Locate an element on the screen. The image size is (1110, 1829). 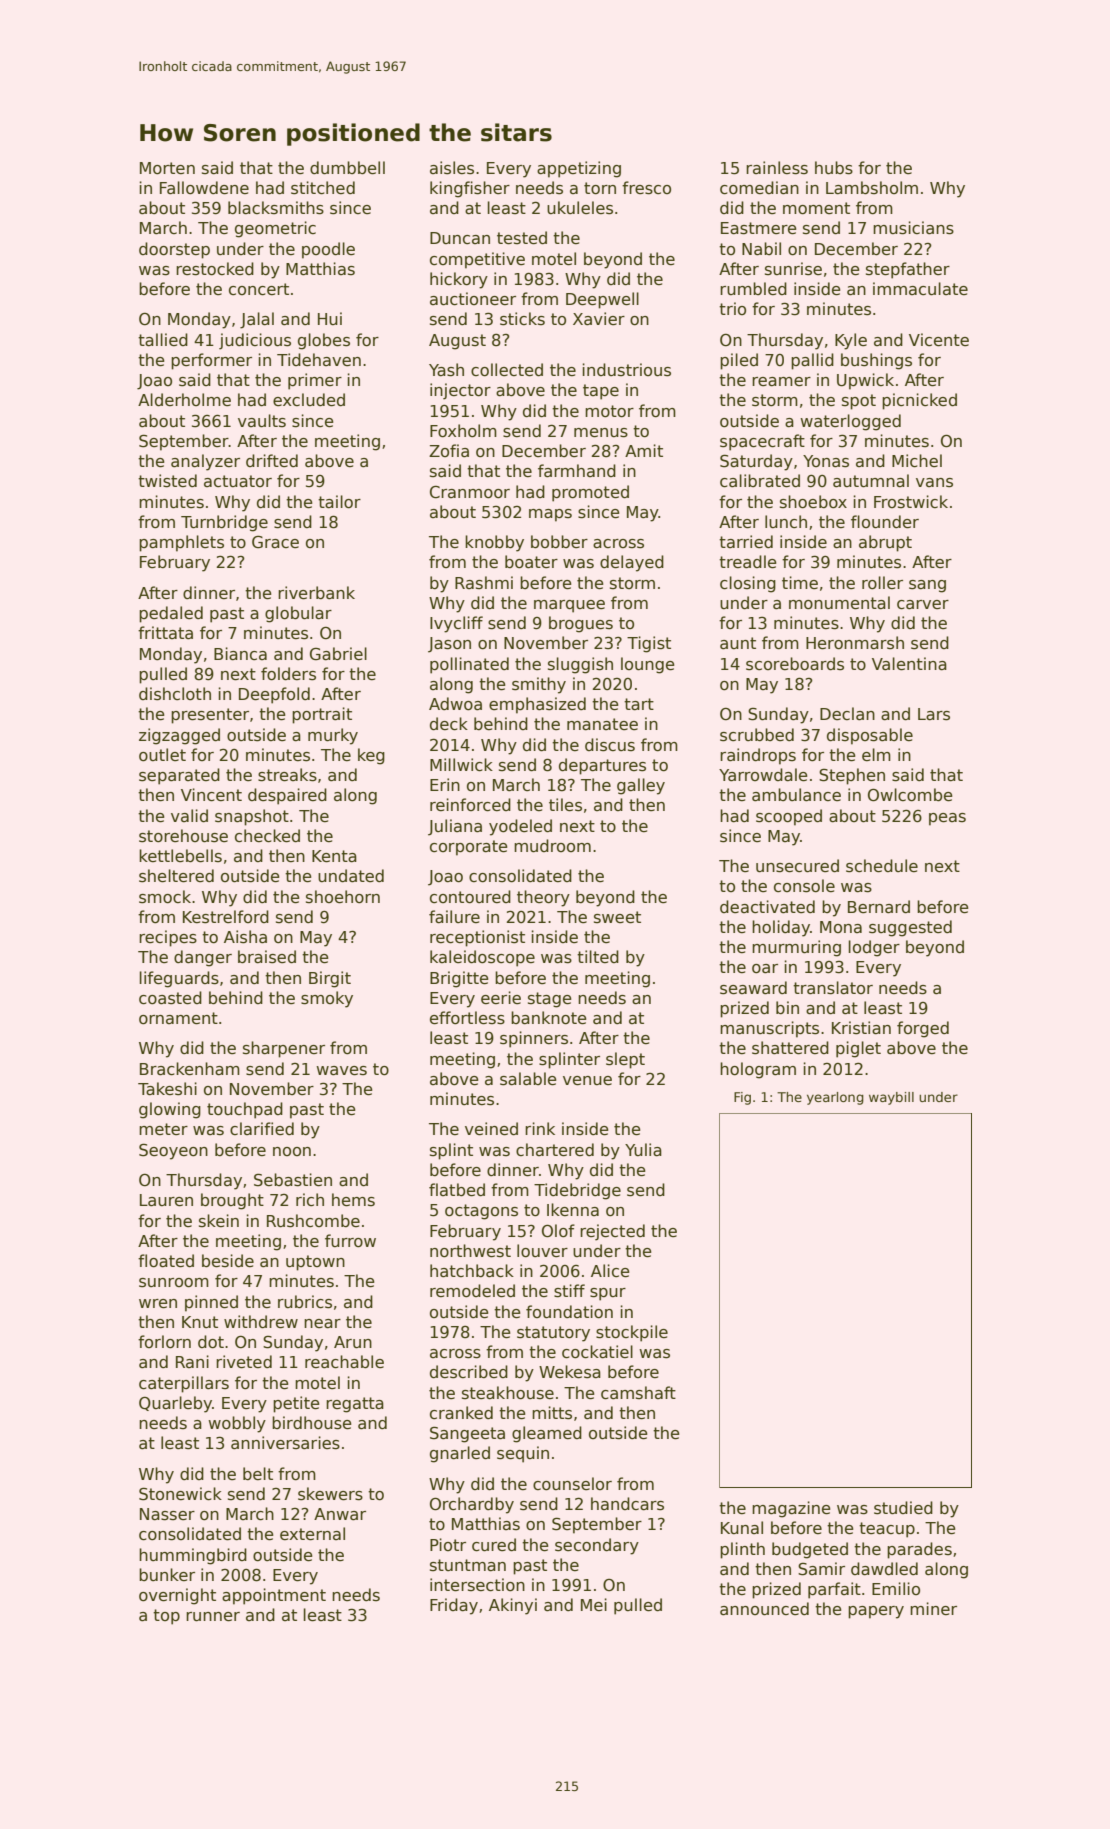
yearlong is located at coordinates (835, 1098).
